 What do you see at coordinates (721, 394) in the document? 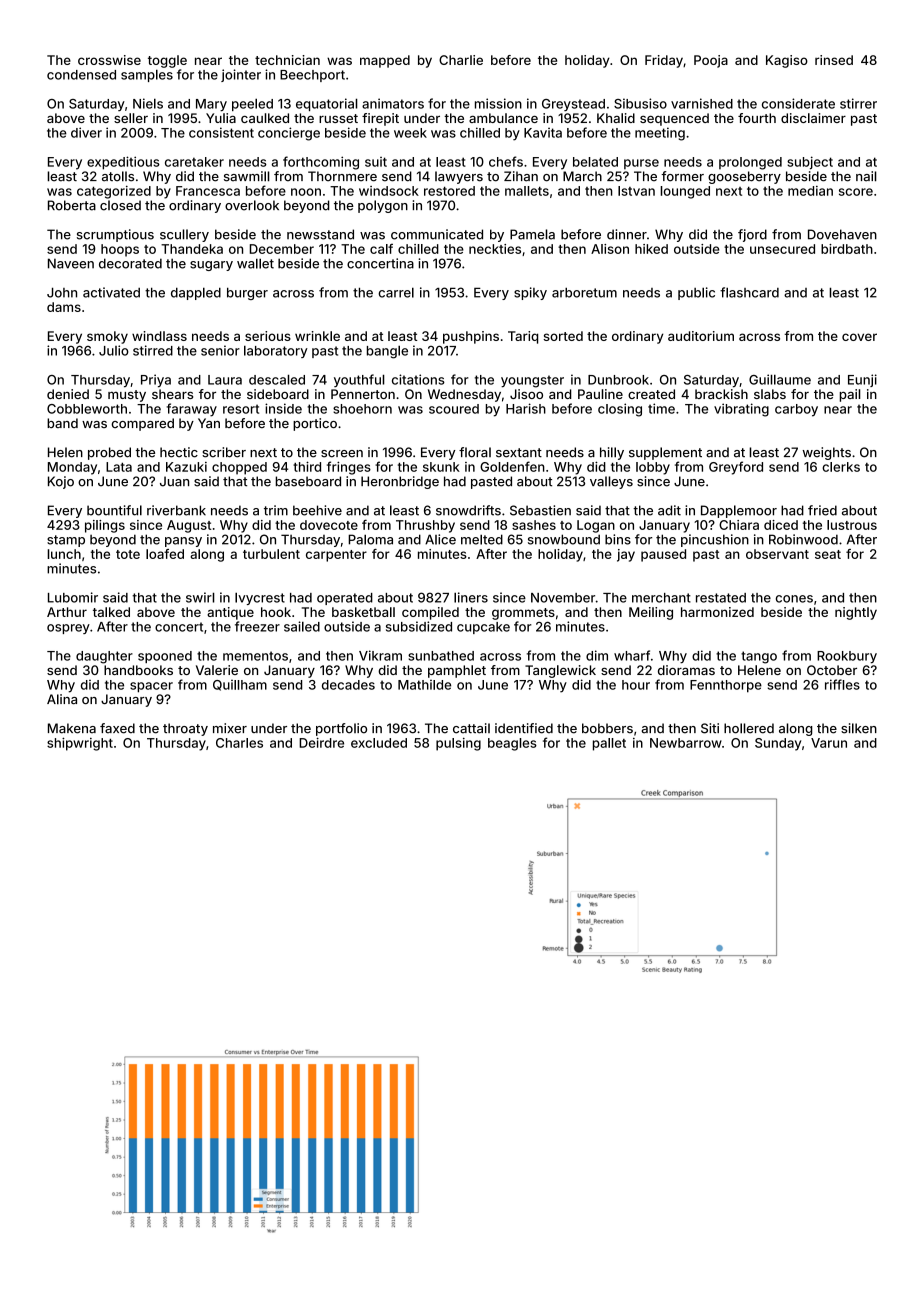
I see `brackish` at bounding box center [721, 394].
